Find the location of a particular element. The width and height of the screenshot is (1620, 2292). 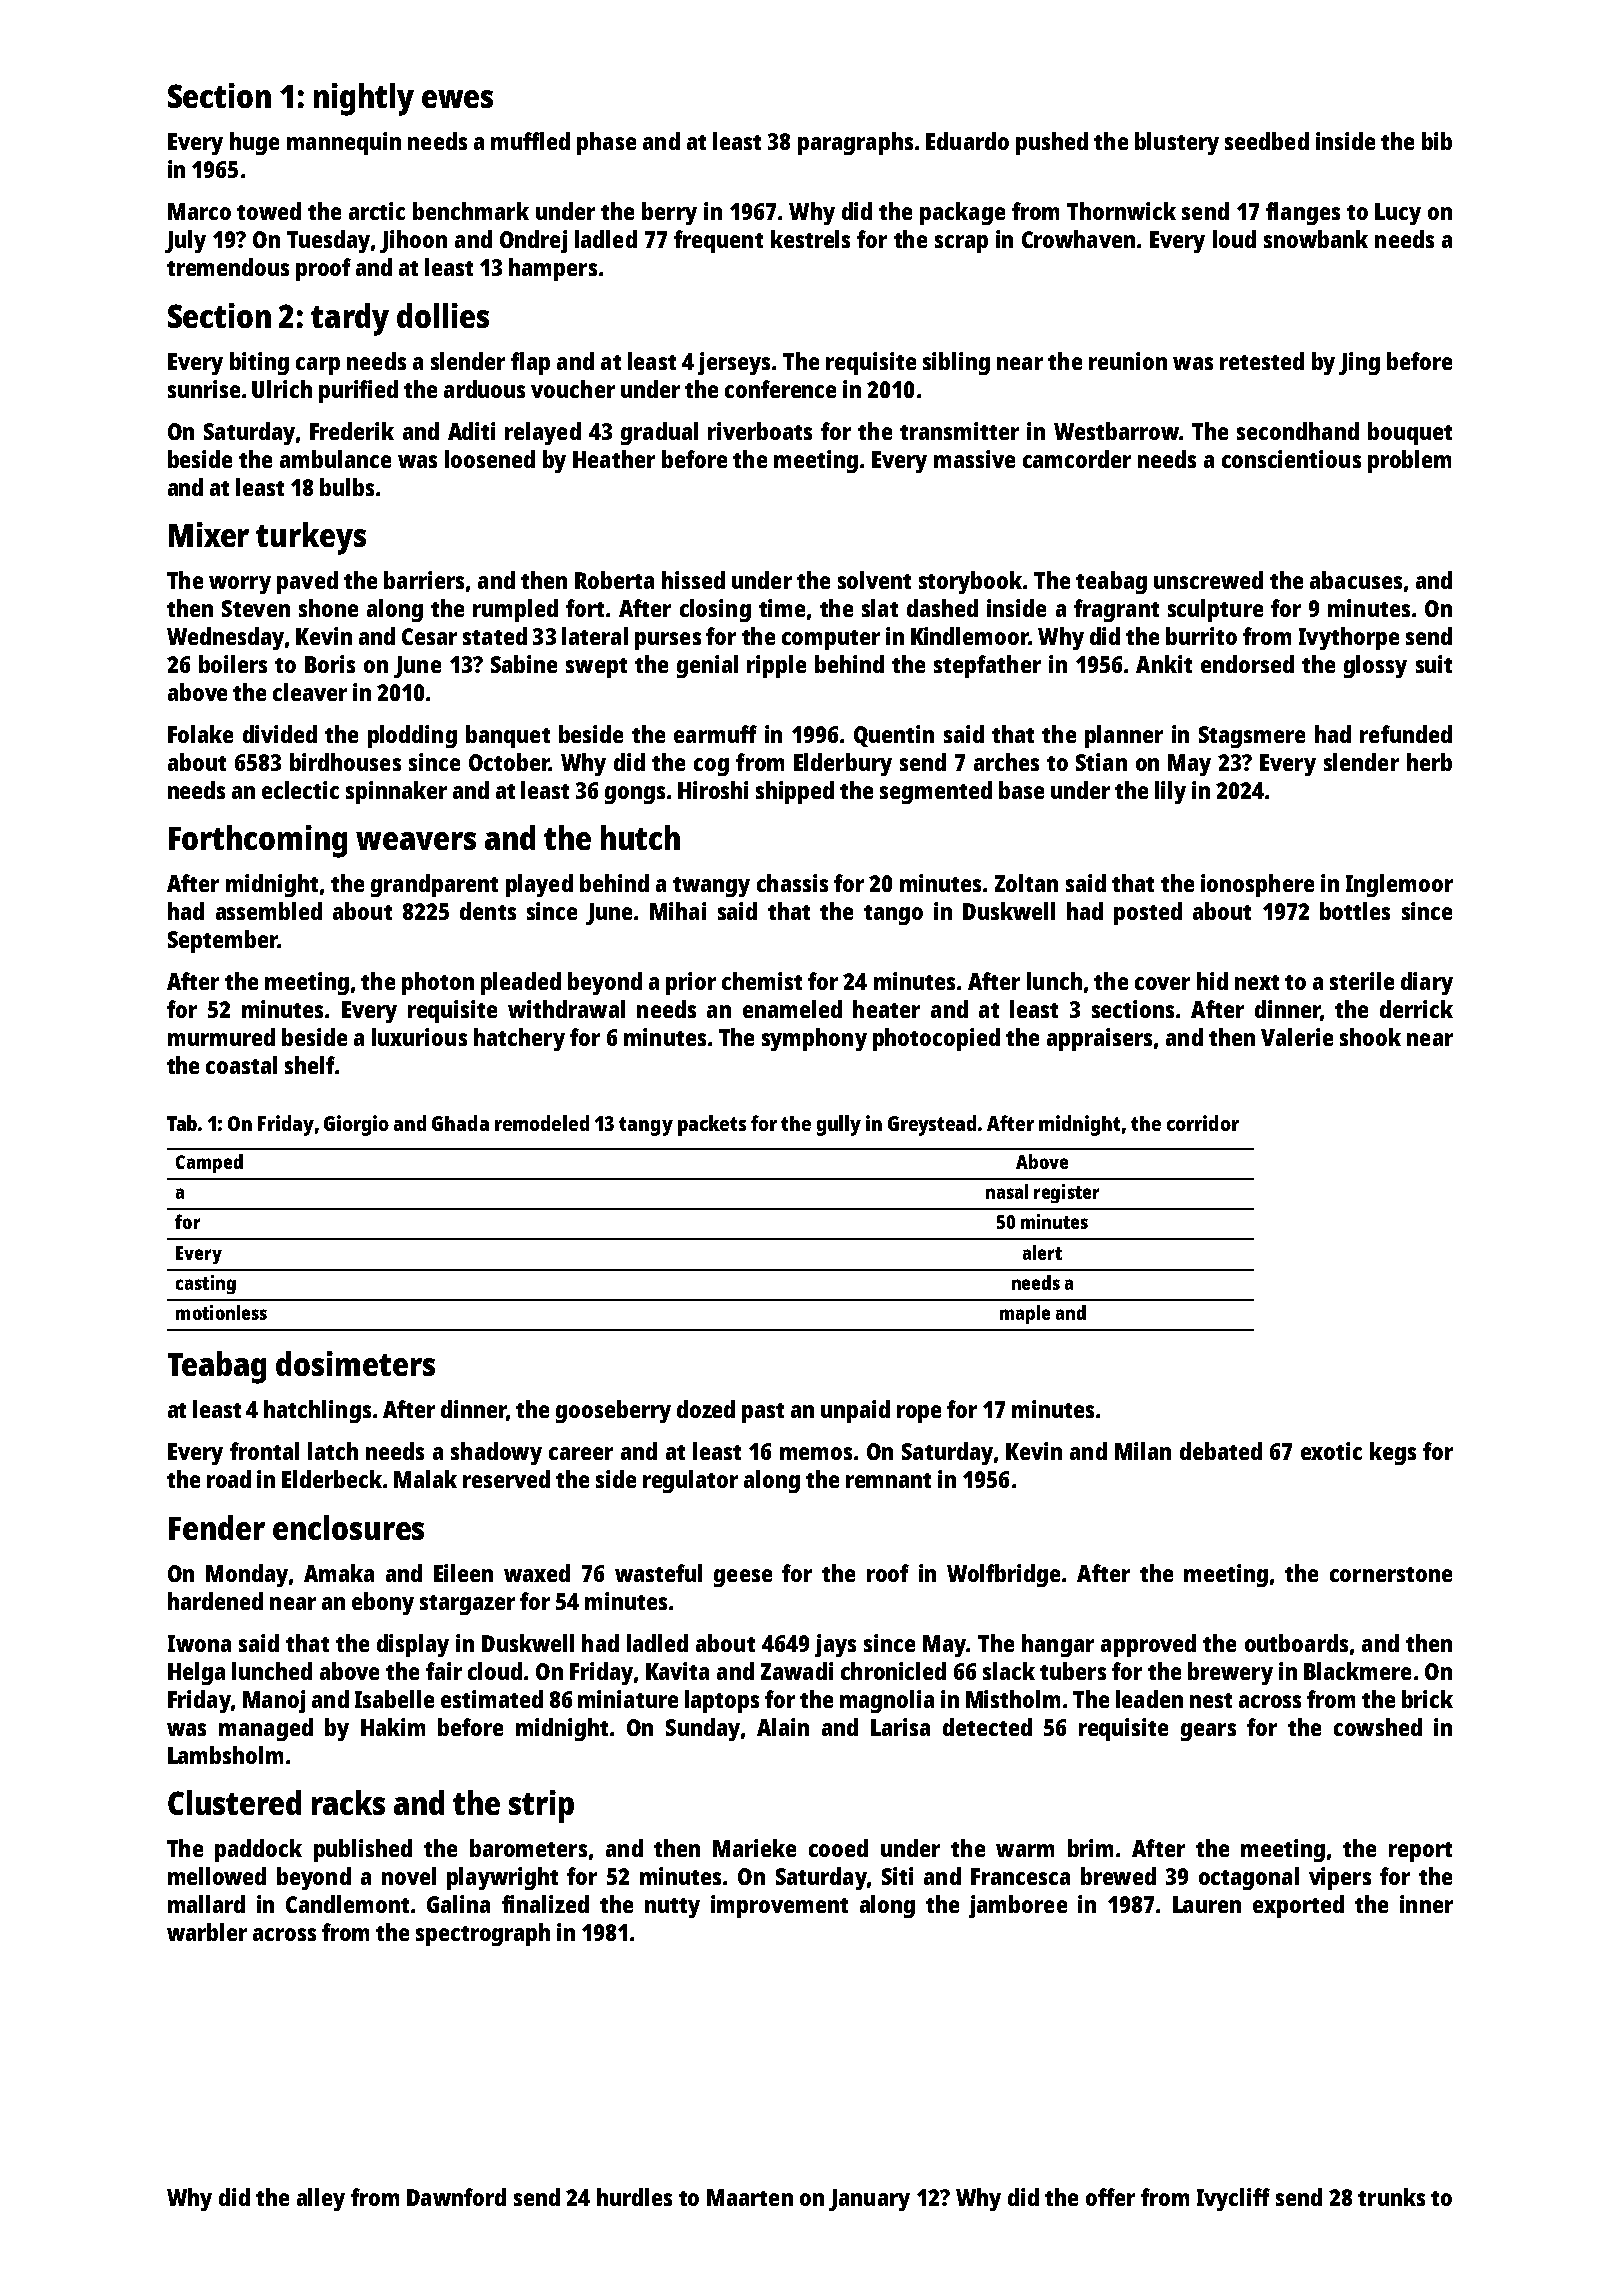

benchmark is located at coordinates (471, 211).
